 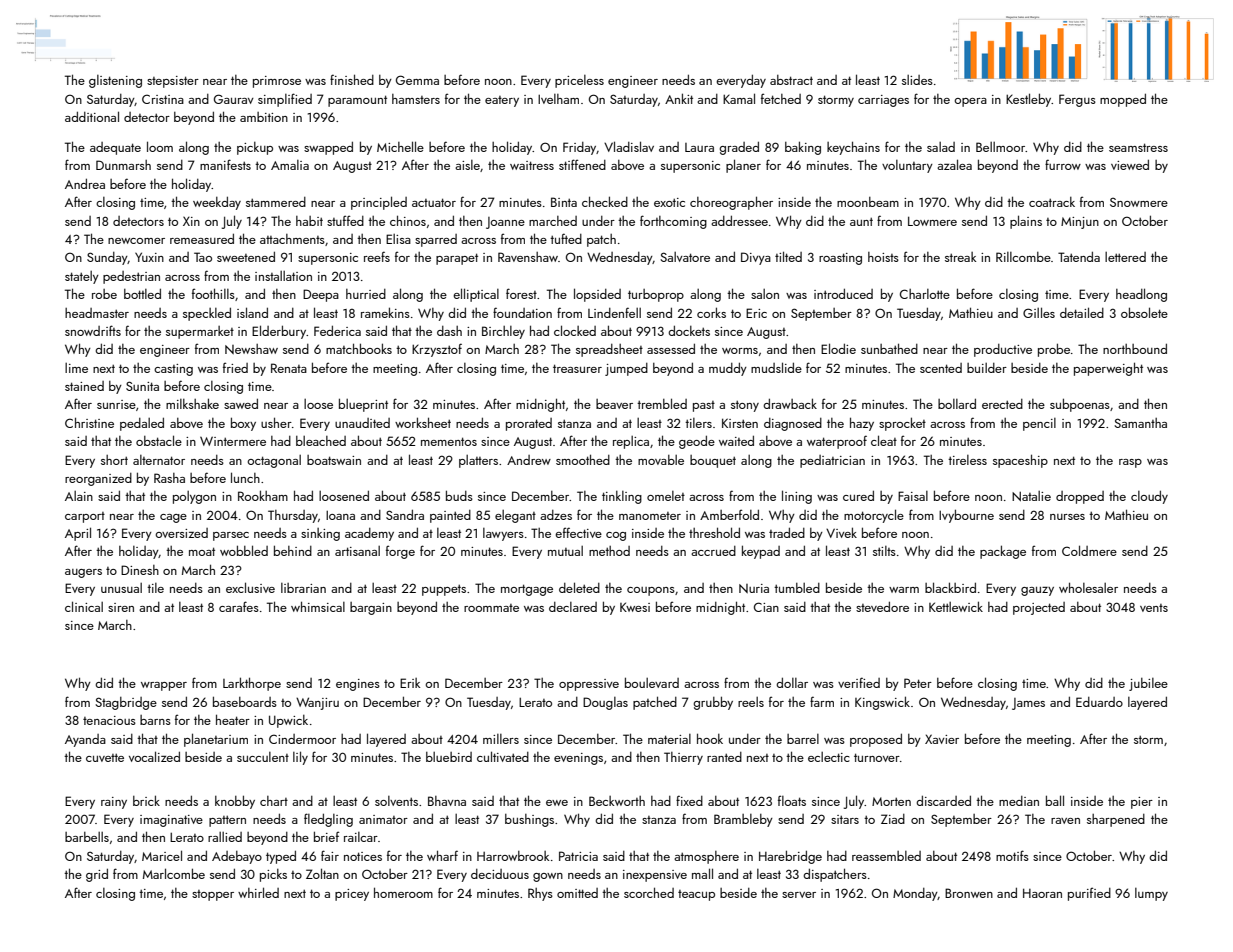 I want to click on Christine, so click(x=89, y=422).
